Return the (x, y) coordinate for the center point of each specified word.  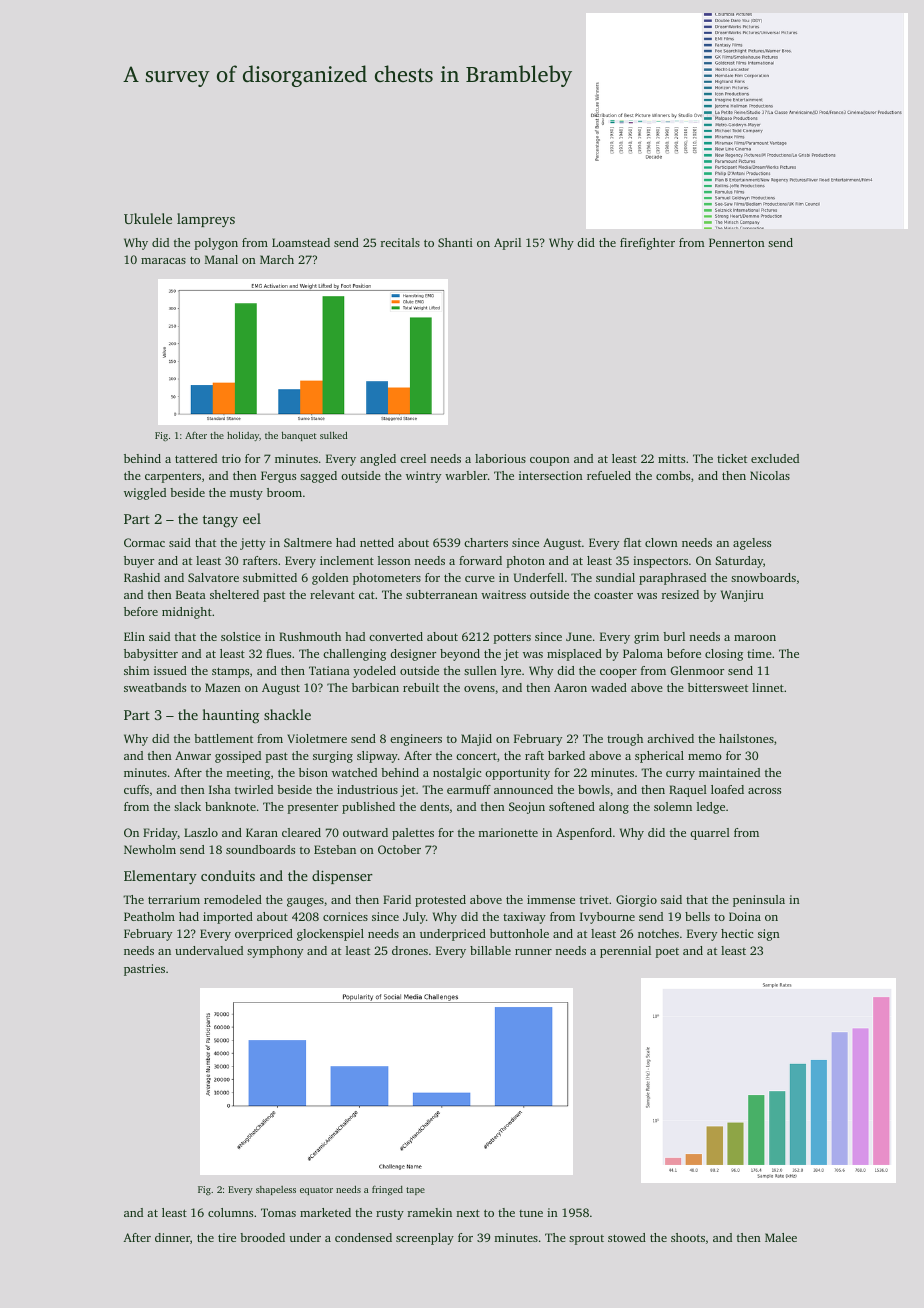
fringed (387, 1190)
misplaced (574, 655)
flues (278, 653)
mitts (671, 458)
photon (526, 562)
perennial (625, 952)
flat (632, 542)
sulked (334, 435)
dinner (172, 1237)
